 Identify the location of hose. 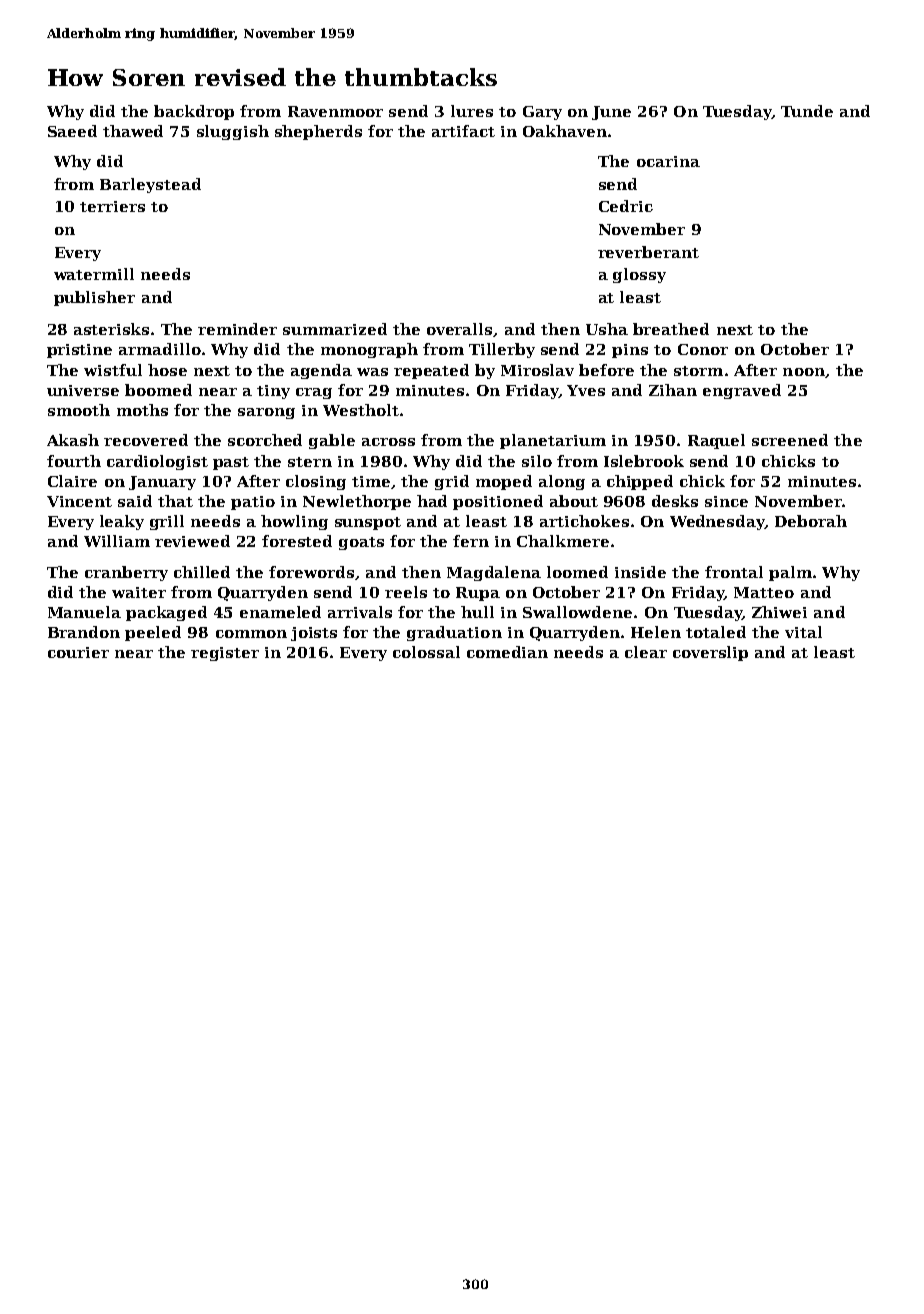
(167, 370).
